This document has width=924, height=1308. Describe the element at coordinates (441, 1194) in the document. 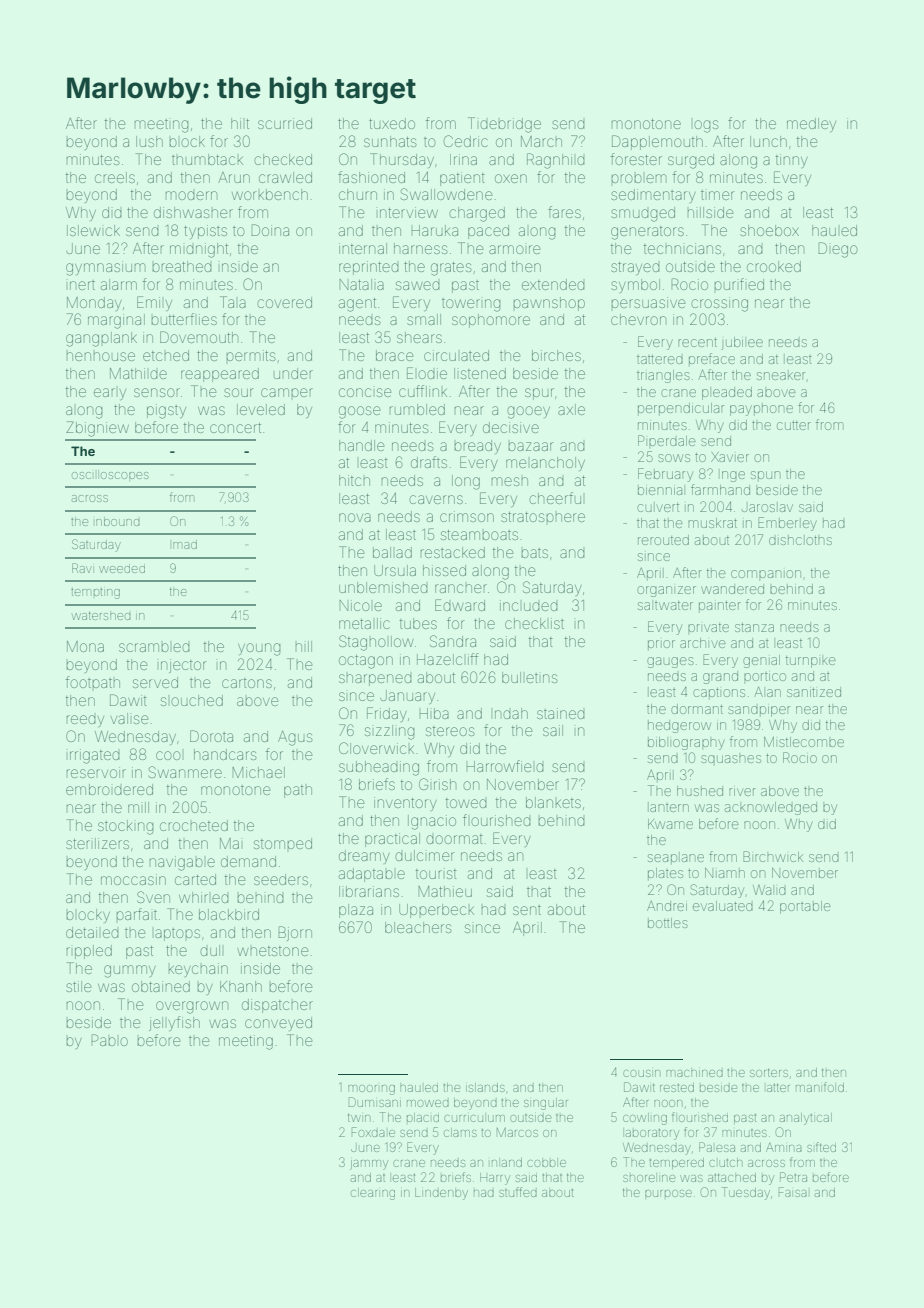

I see `Lindenby` at that location.
